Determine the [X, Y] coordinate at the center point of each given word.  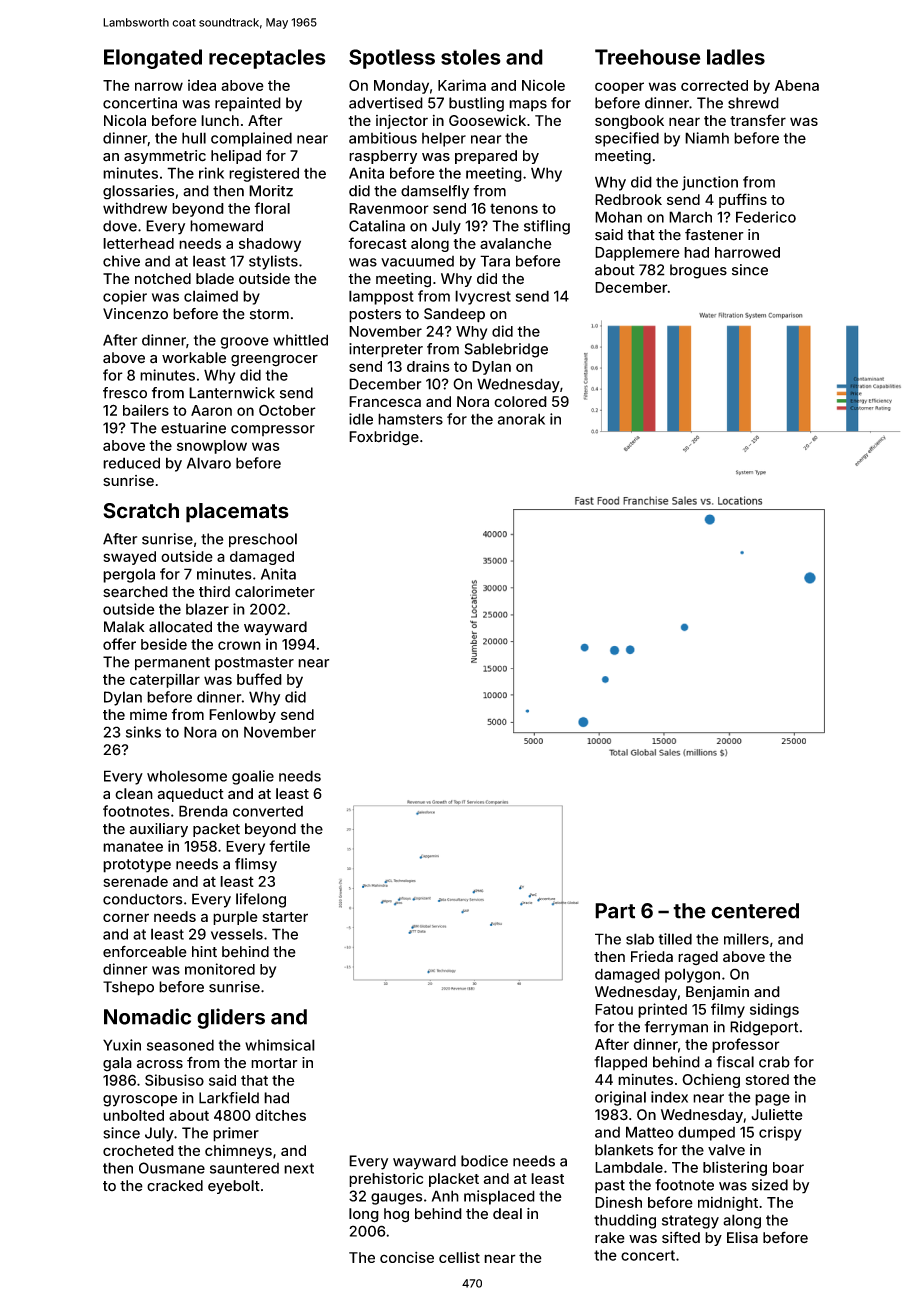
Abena [797, 85]
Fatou [614, 1009]
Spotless [392, 59]
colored [520, 401]
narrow [159, 86]
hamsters [410, 419]
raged [698, 958]
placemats [237, 513]
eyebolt [234, 1187]
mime [148, 714]
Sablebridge [506, 350]
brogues [698, 271]
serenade [135, 881]
